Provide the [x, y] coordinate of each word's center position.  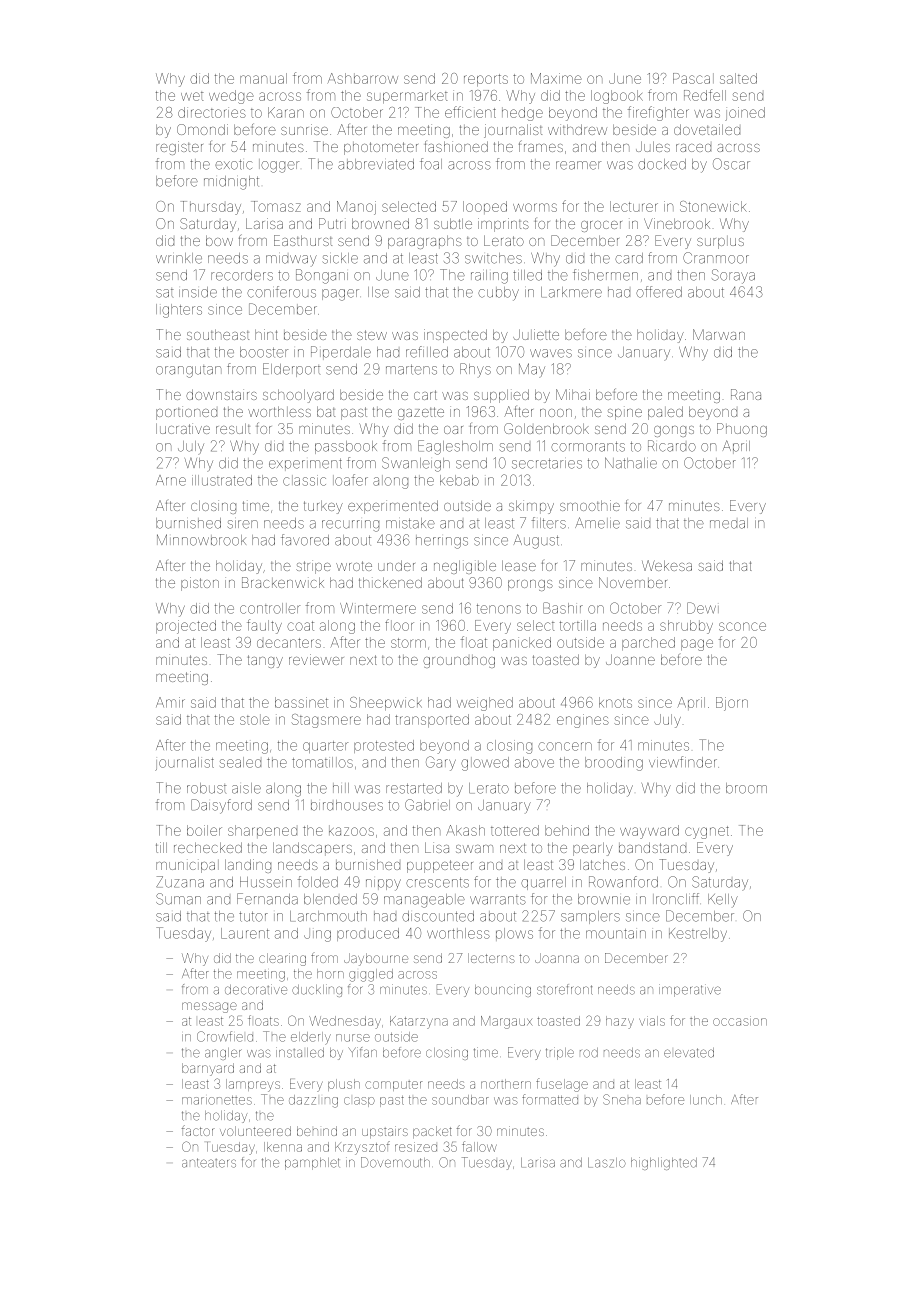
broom [746, 788]
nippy [383, 885]
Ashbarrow [363, 78]
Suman [178, 899]
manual [263, 78]
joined [745, 114]
